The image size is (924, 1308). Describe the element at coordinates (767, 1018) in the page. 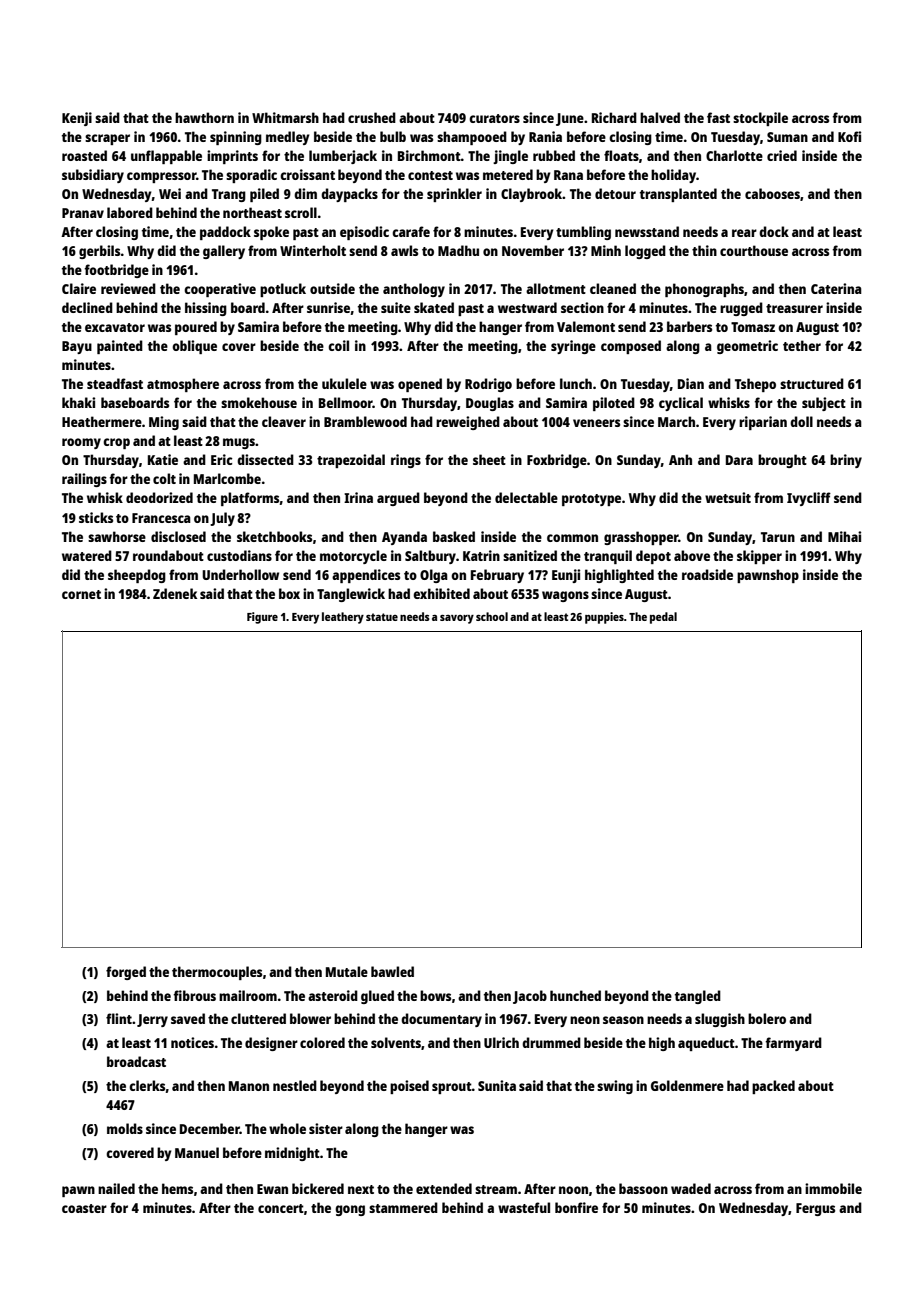

I see `bolero` at that location.
